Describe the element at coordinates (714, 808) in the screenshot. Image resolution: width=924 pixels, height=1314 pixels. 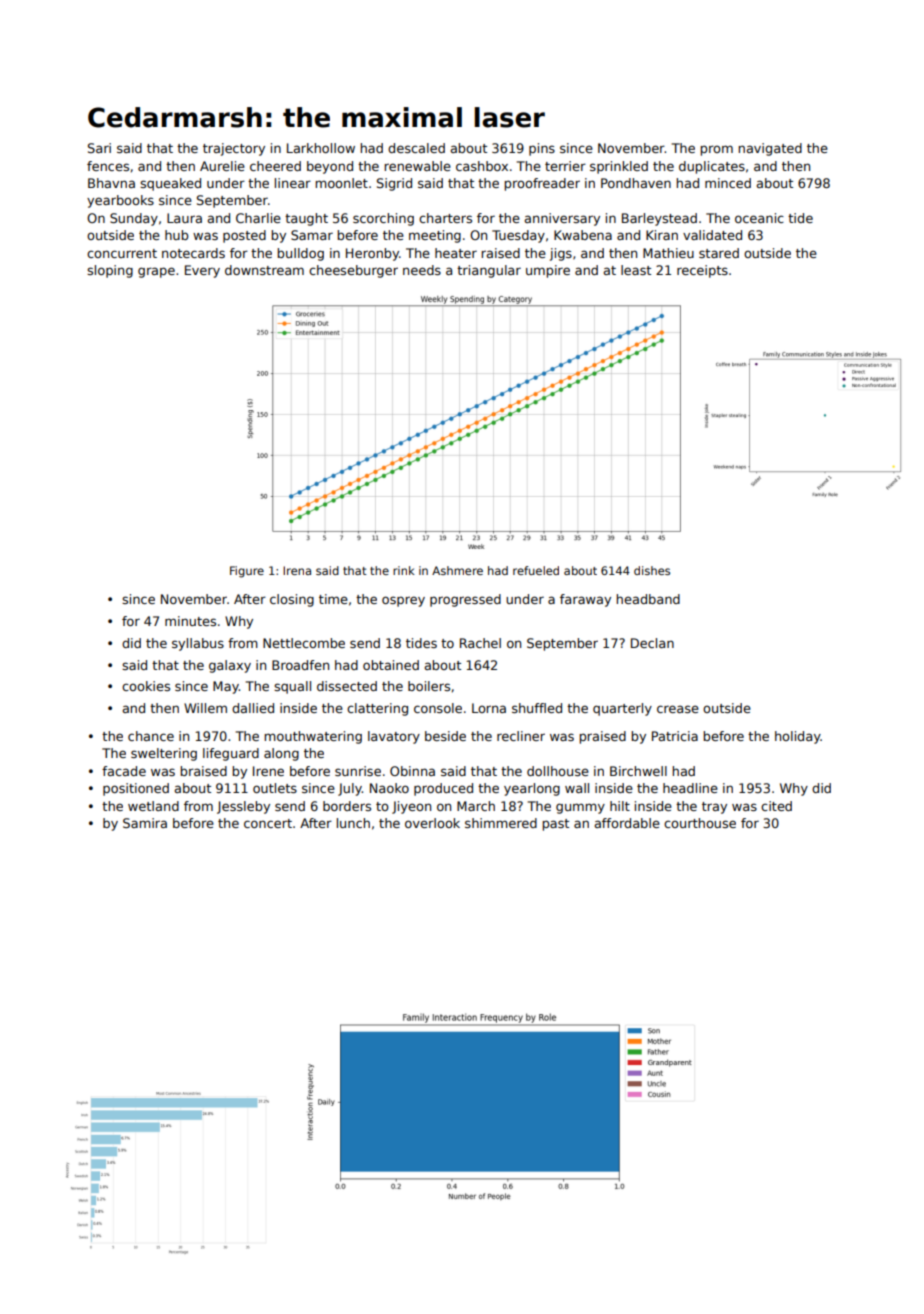
I see `tray` at that location.
